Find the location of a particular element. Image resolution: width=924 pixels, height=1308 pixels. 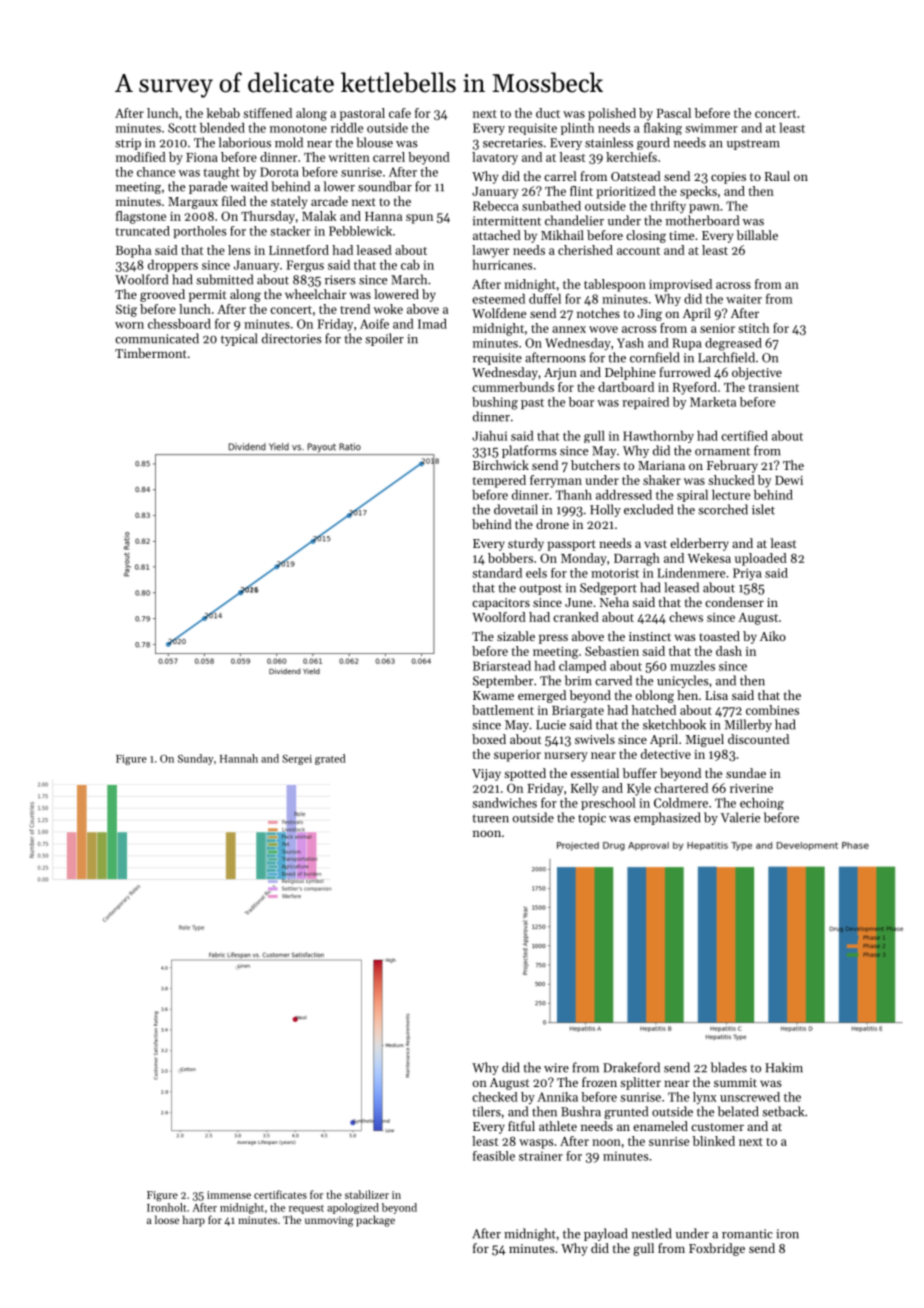

Drakeford is located at coordinates (631, 1067).
